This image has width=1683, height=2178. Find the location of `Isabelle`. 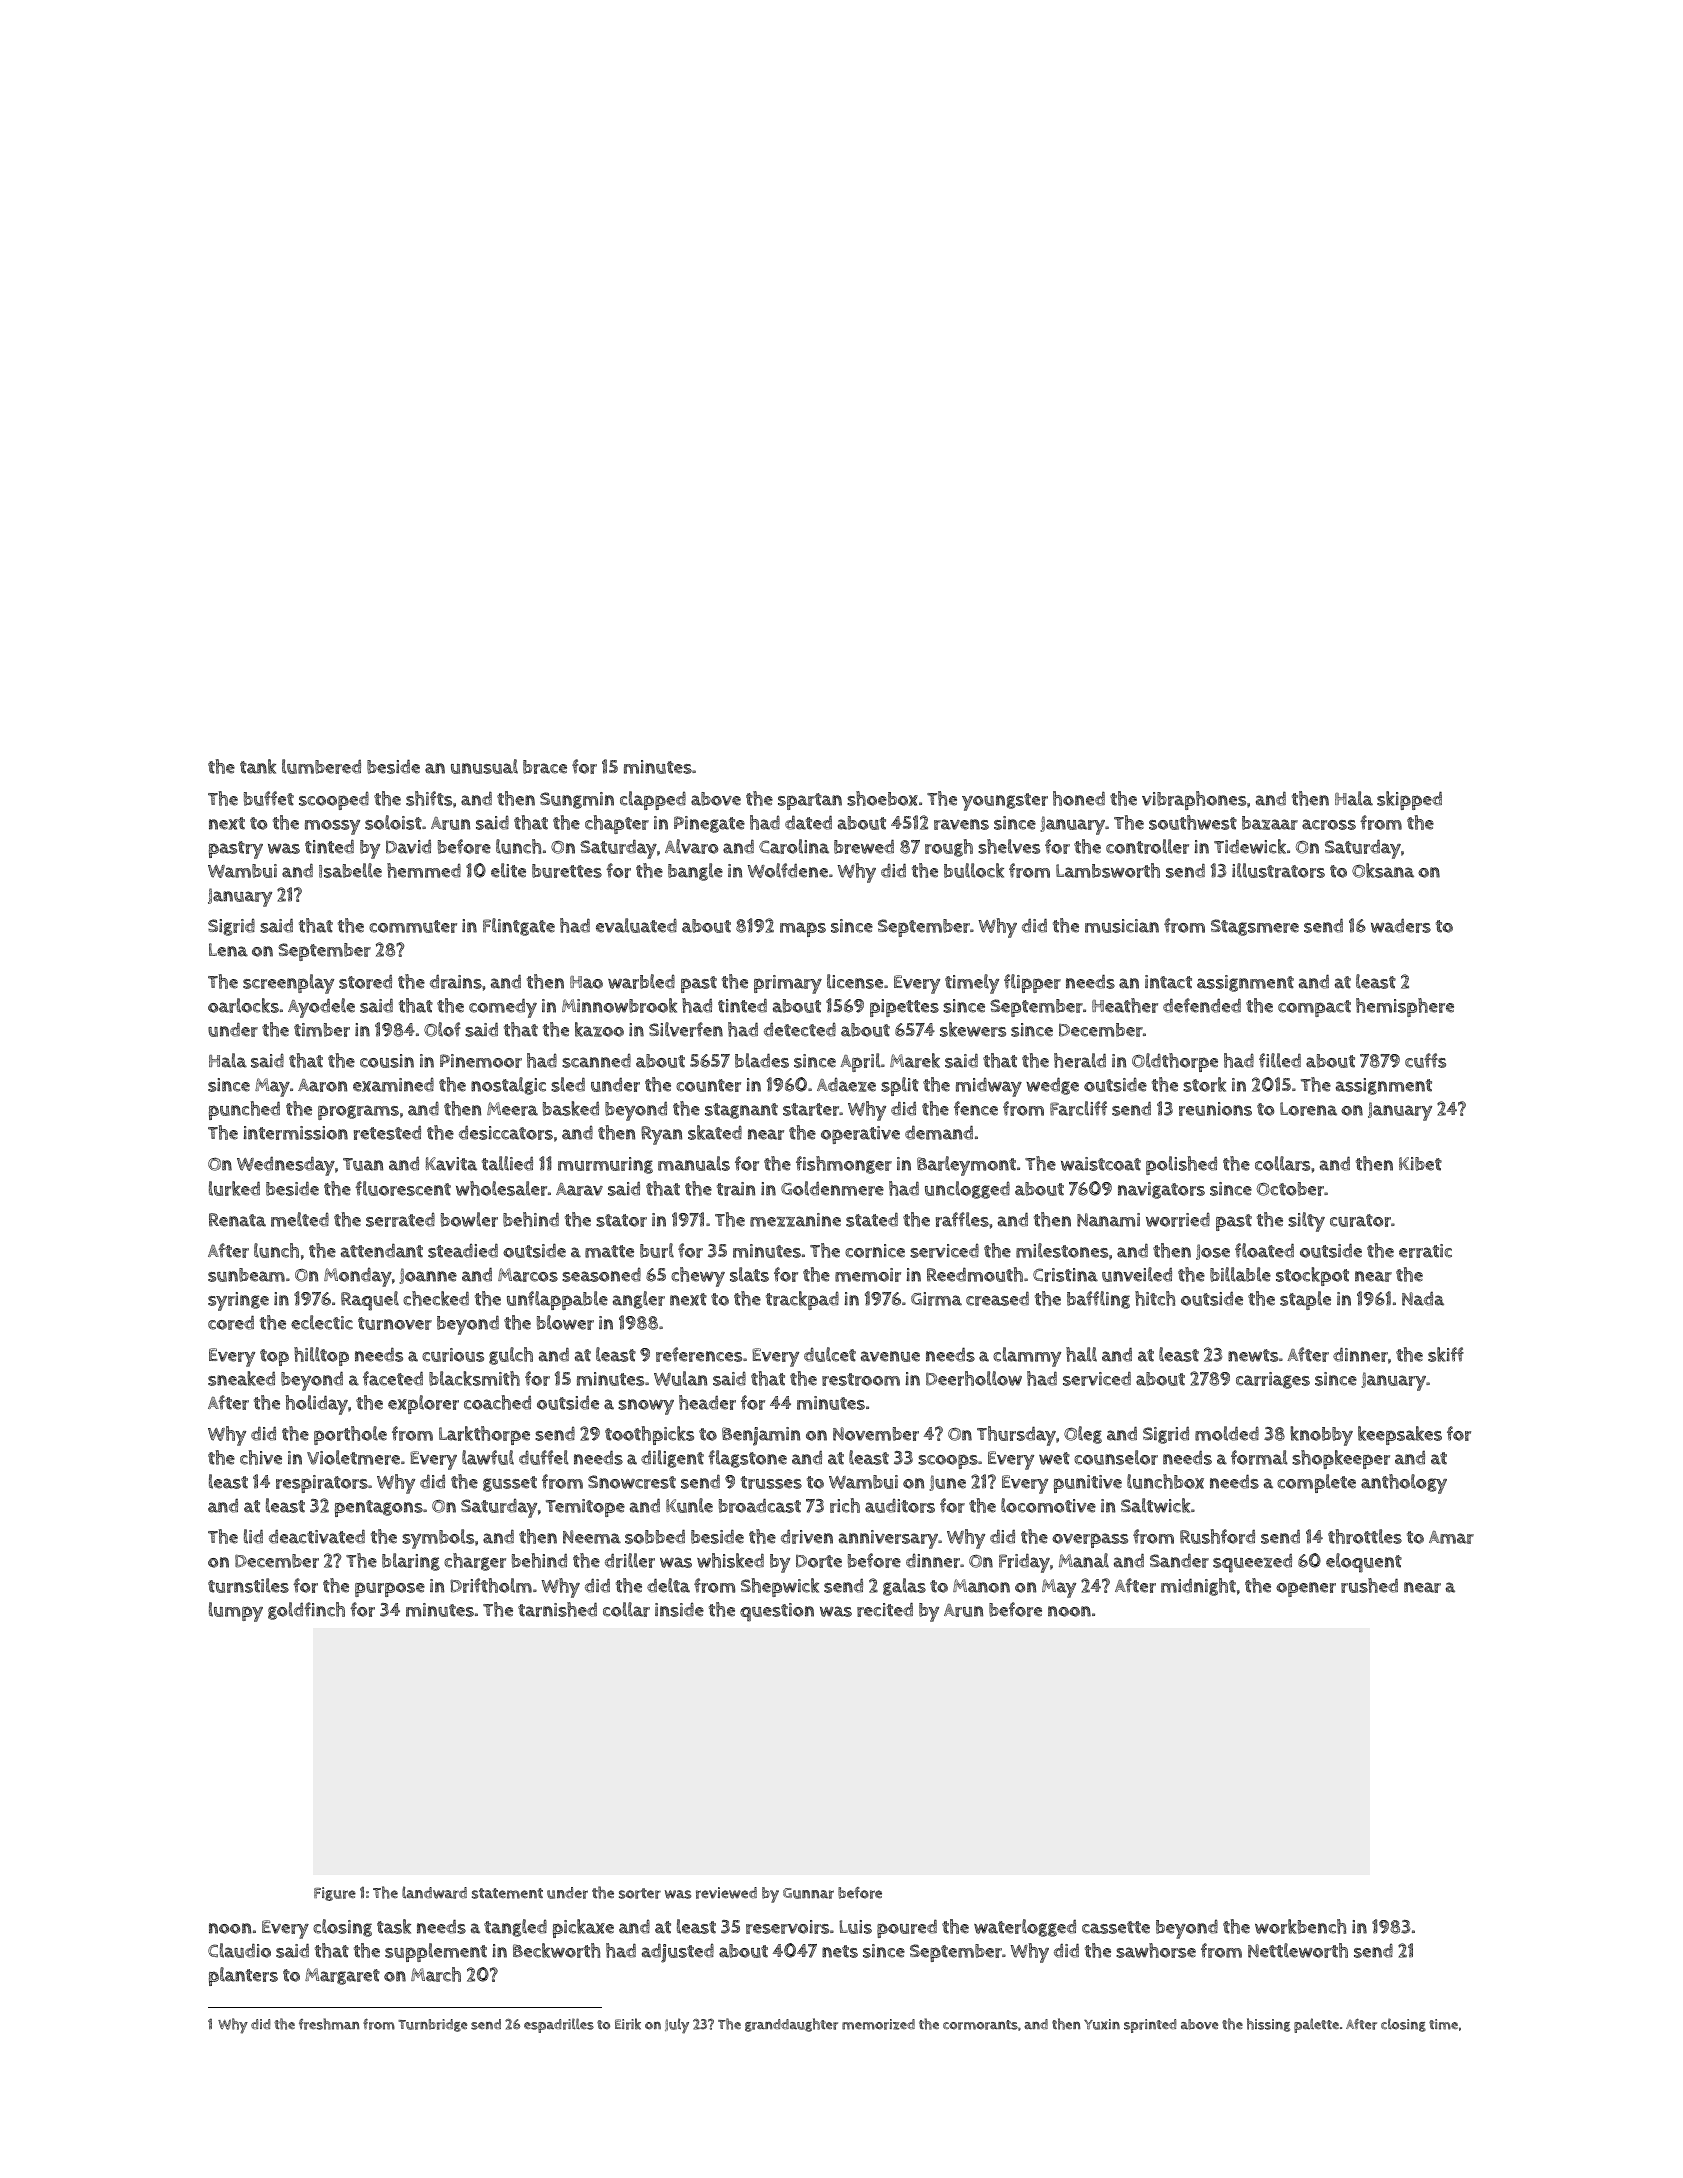

Isabelle is located at coordinates (350, 870).
